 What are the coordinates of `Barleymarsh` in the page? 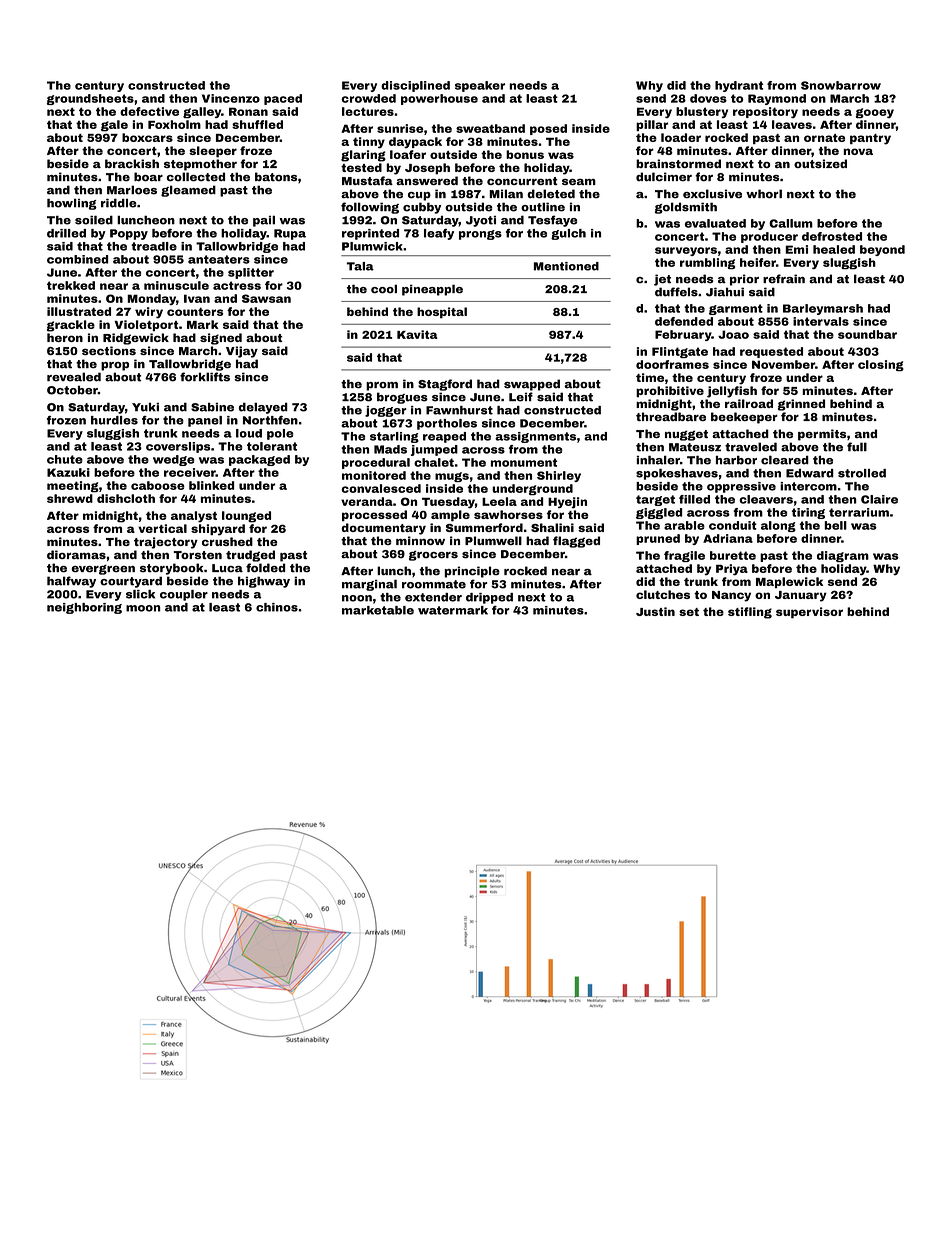 It's located at (823, 309).
